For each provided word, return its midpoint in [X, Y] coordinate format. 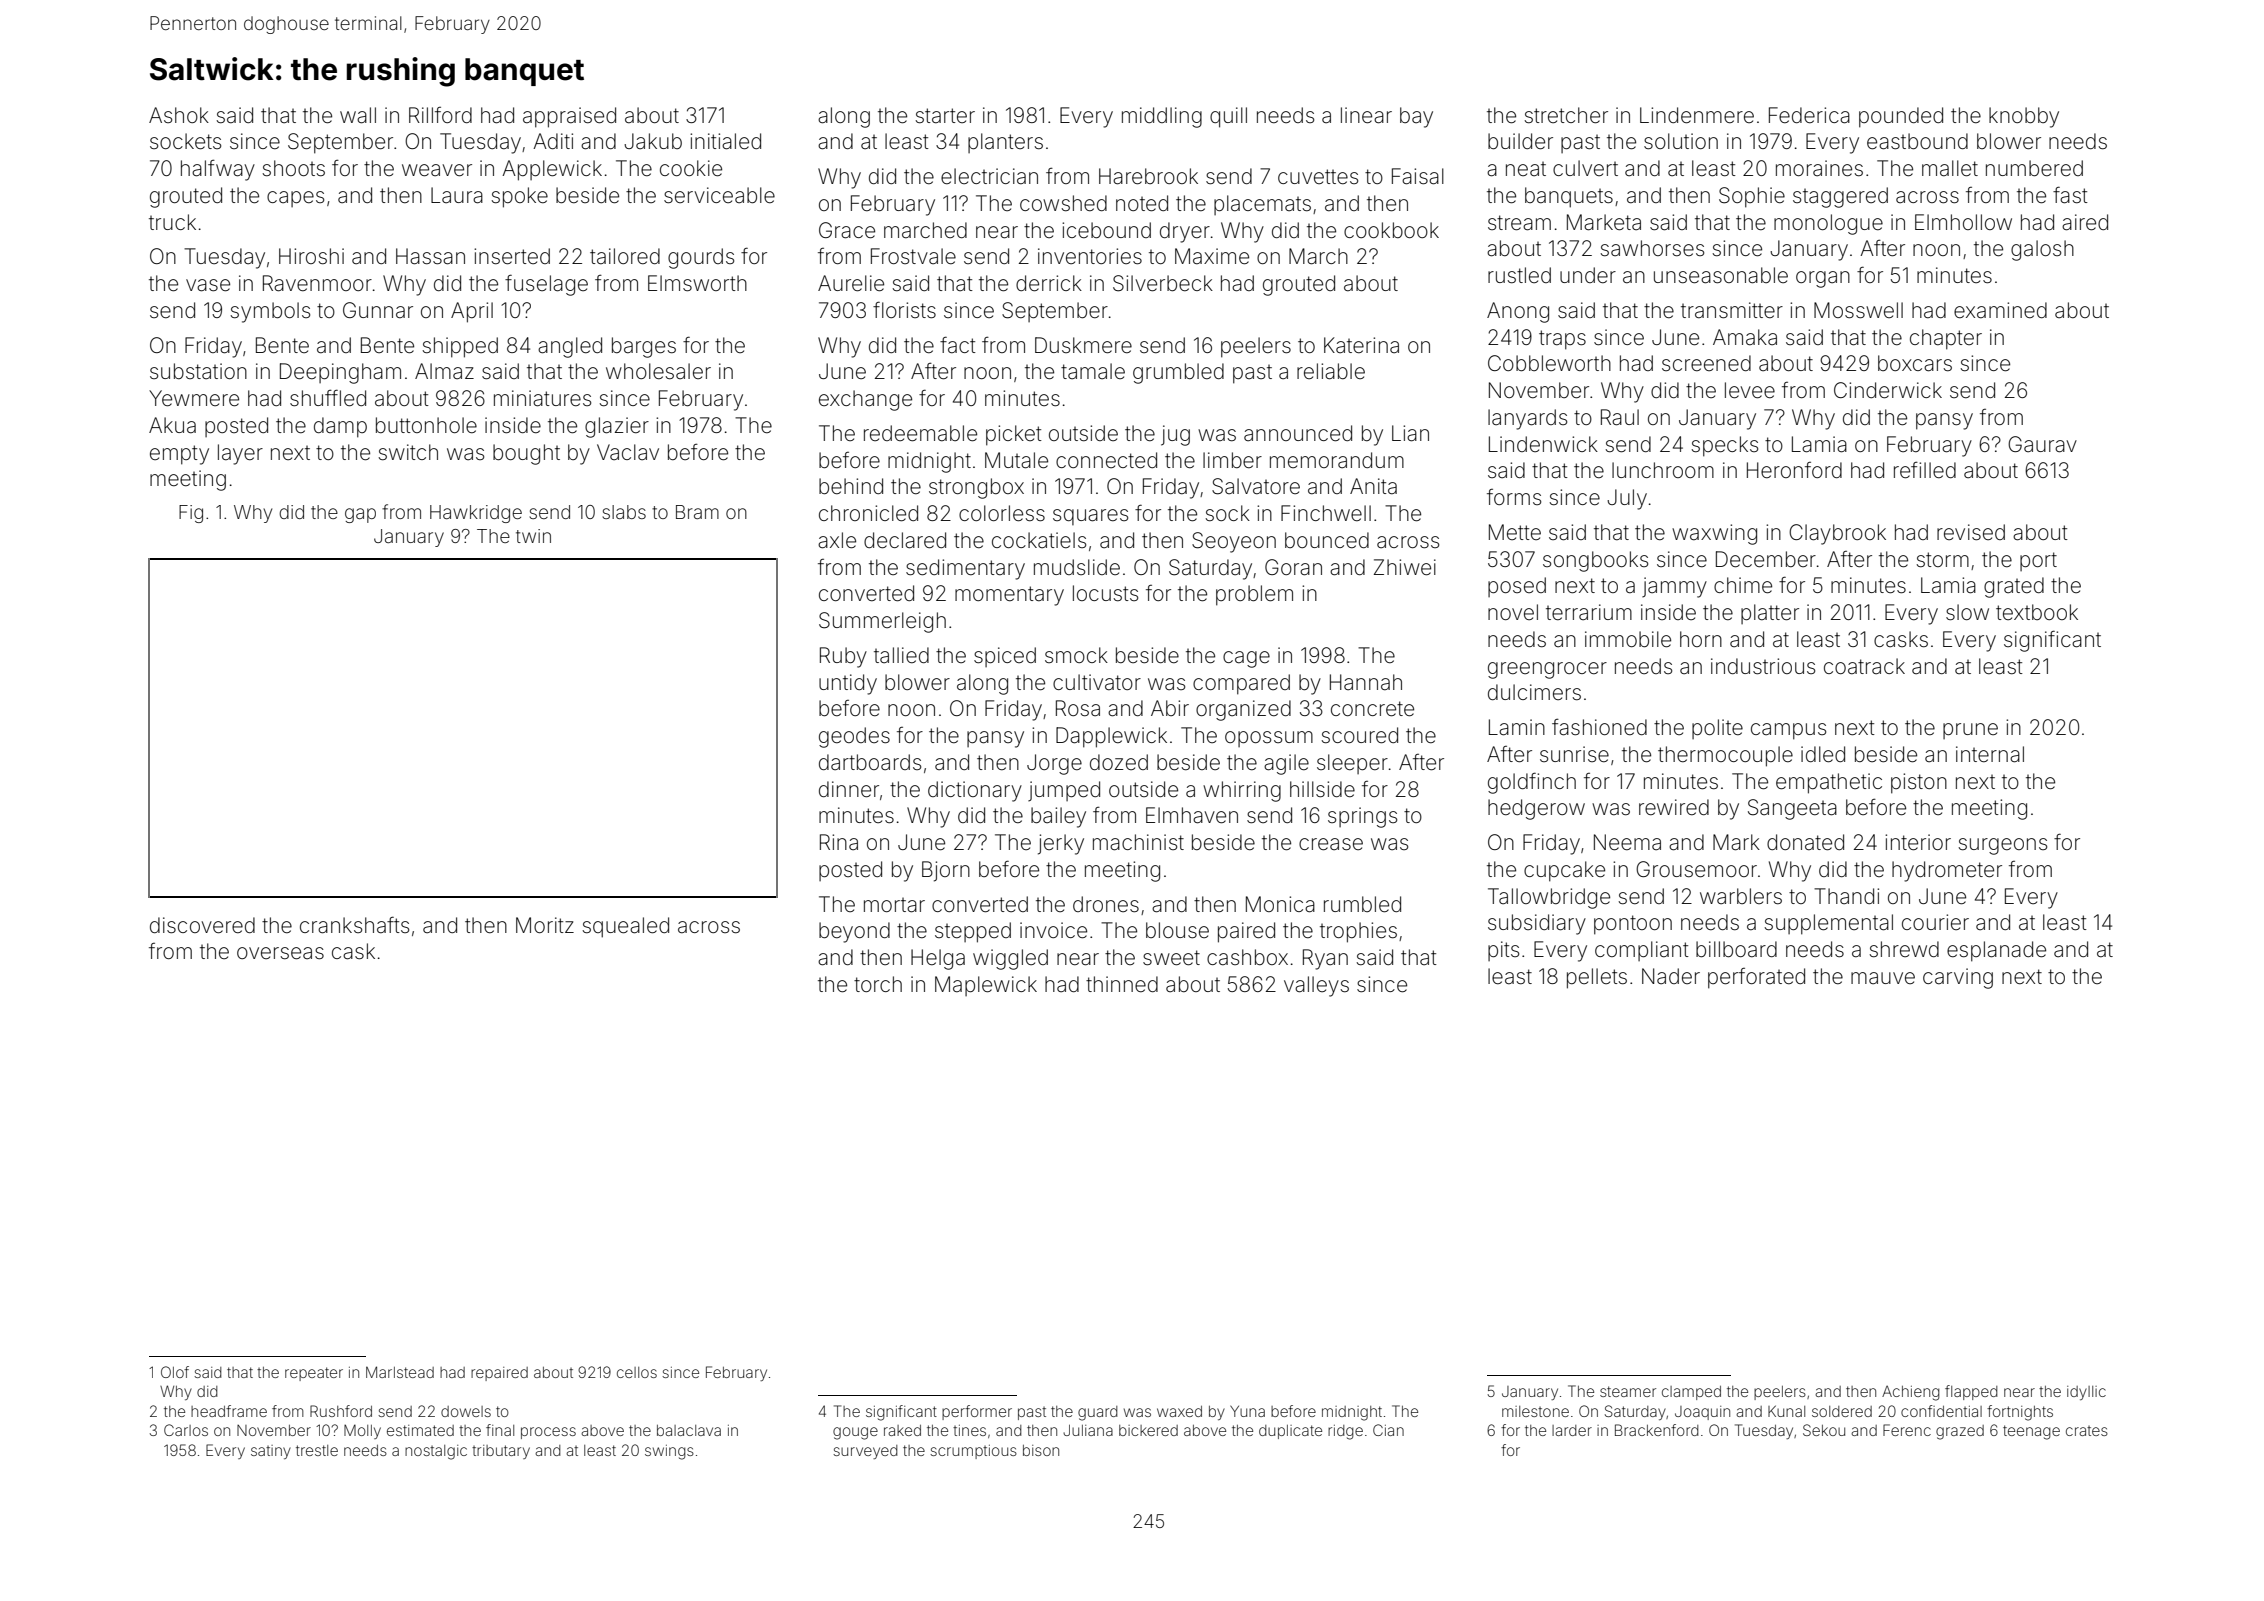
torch [878, 984]
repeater [314, 1374]
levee [1750, 390]
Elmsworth [697, 283]
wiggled [1010, 959]
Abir [1170, 708]
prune [1970, 731]
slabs [624, 512]
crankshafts [354, 925]
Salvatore [1256, 486]
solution [1681, 141]
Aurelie [851, 283]
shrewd [1904, 949]
